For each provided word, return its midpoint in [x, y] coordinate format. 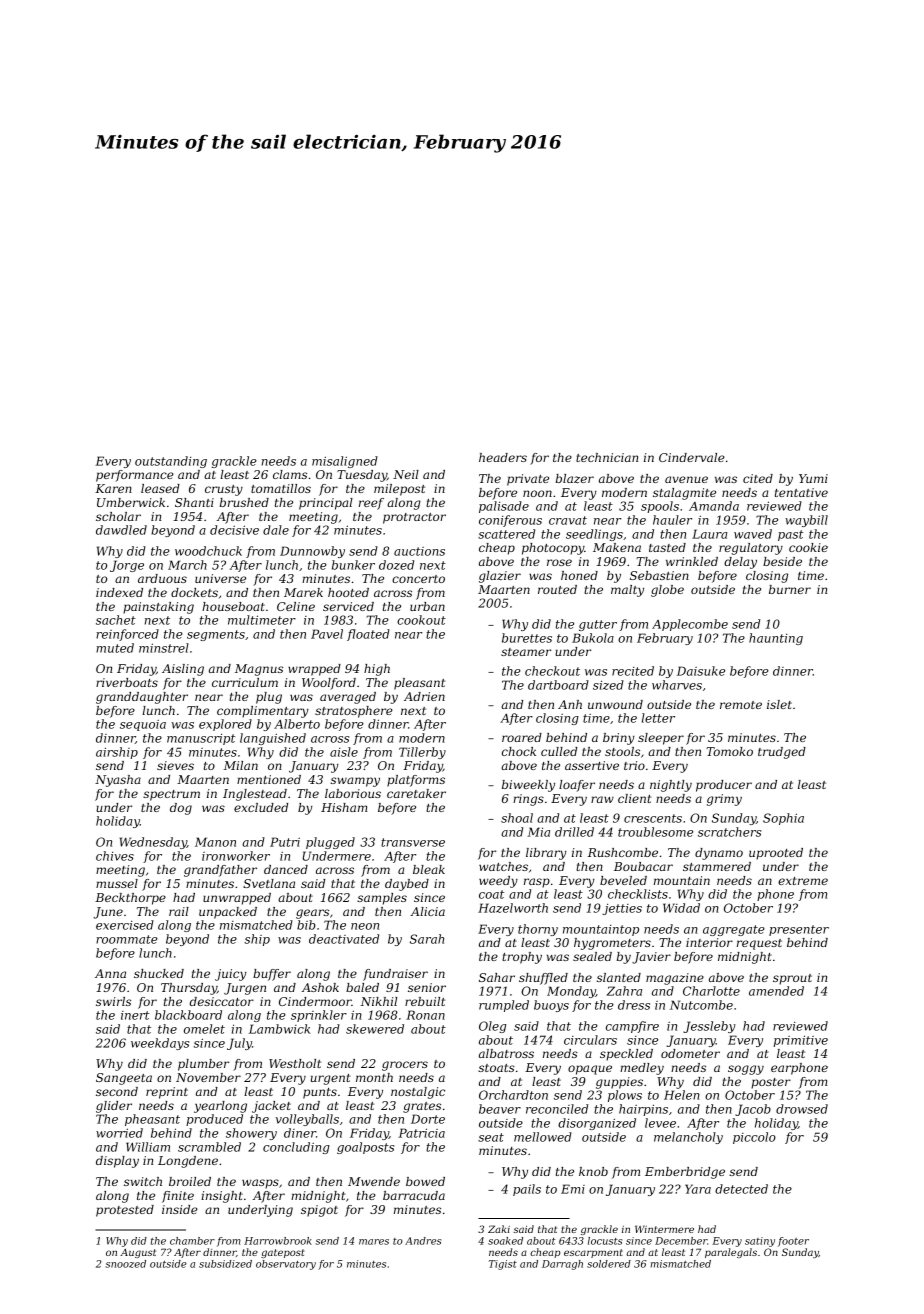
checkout [552, 671]
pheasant [152, 1120]
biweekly [528, 786]
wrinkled [692, 561]
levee [660, 1123]
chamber [192, 1241]
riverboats [127, 682]
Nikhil [378, 1001]
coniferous [510, 521]
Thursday [189, 989]
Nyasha [118, 781]
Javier [651, 958]
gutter [598, 625]
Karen [113, 488]
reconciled [557, 1109]
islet [779, 704]
